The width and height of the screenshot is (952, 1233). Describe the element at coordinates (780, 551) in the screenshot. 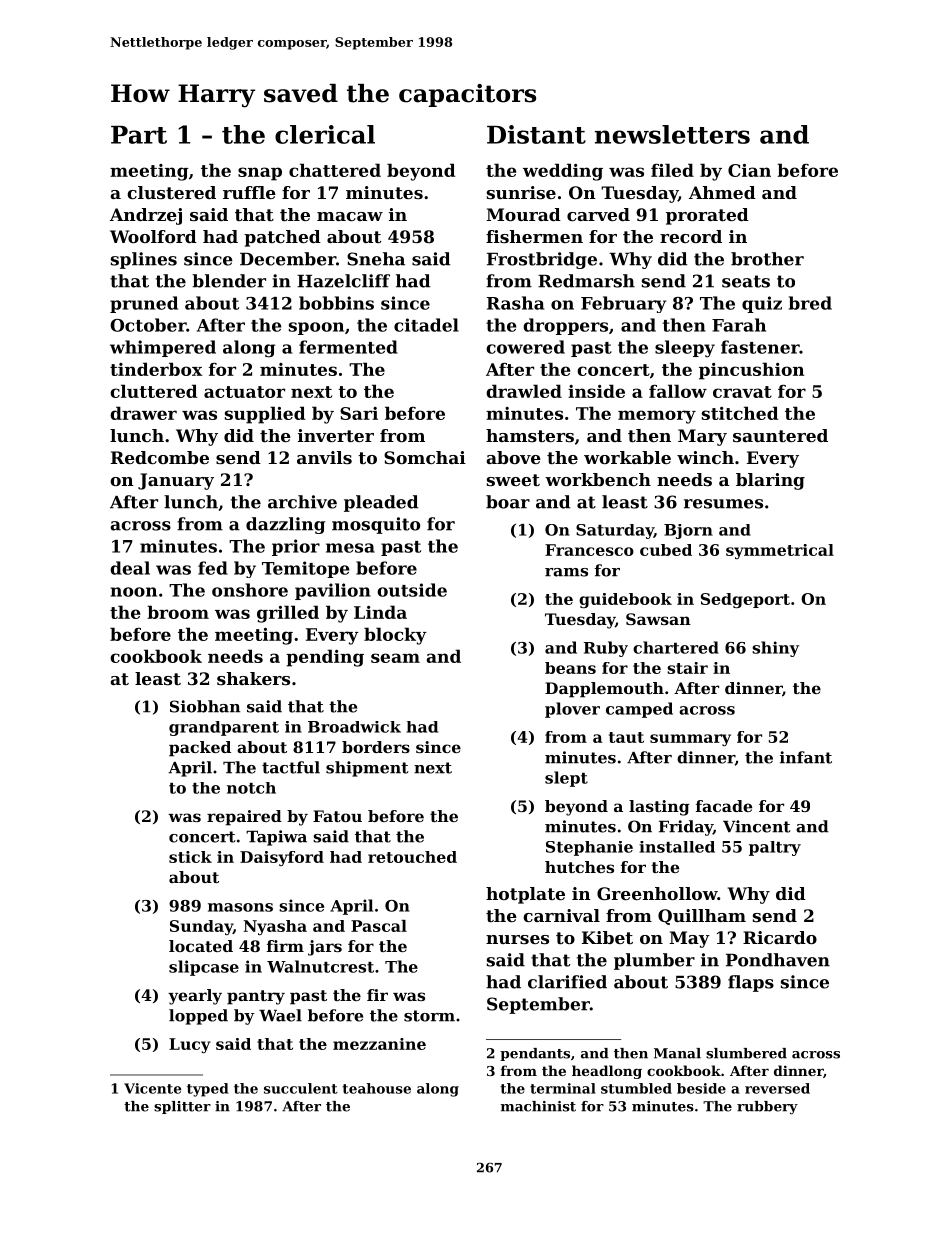

I see `symmetrical` at that location.
